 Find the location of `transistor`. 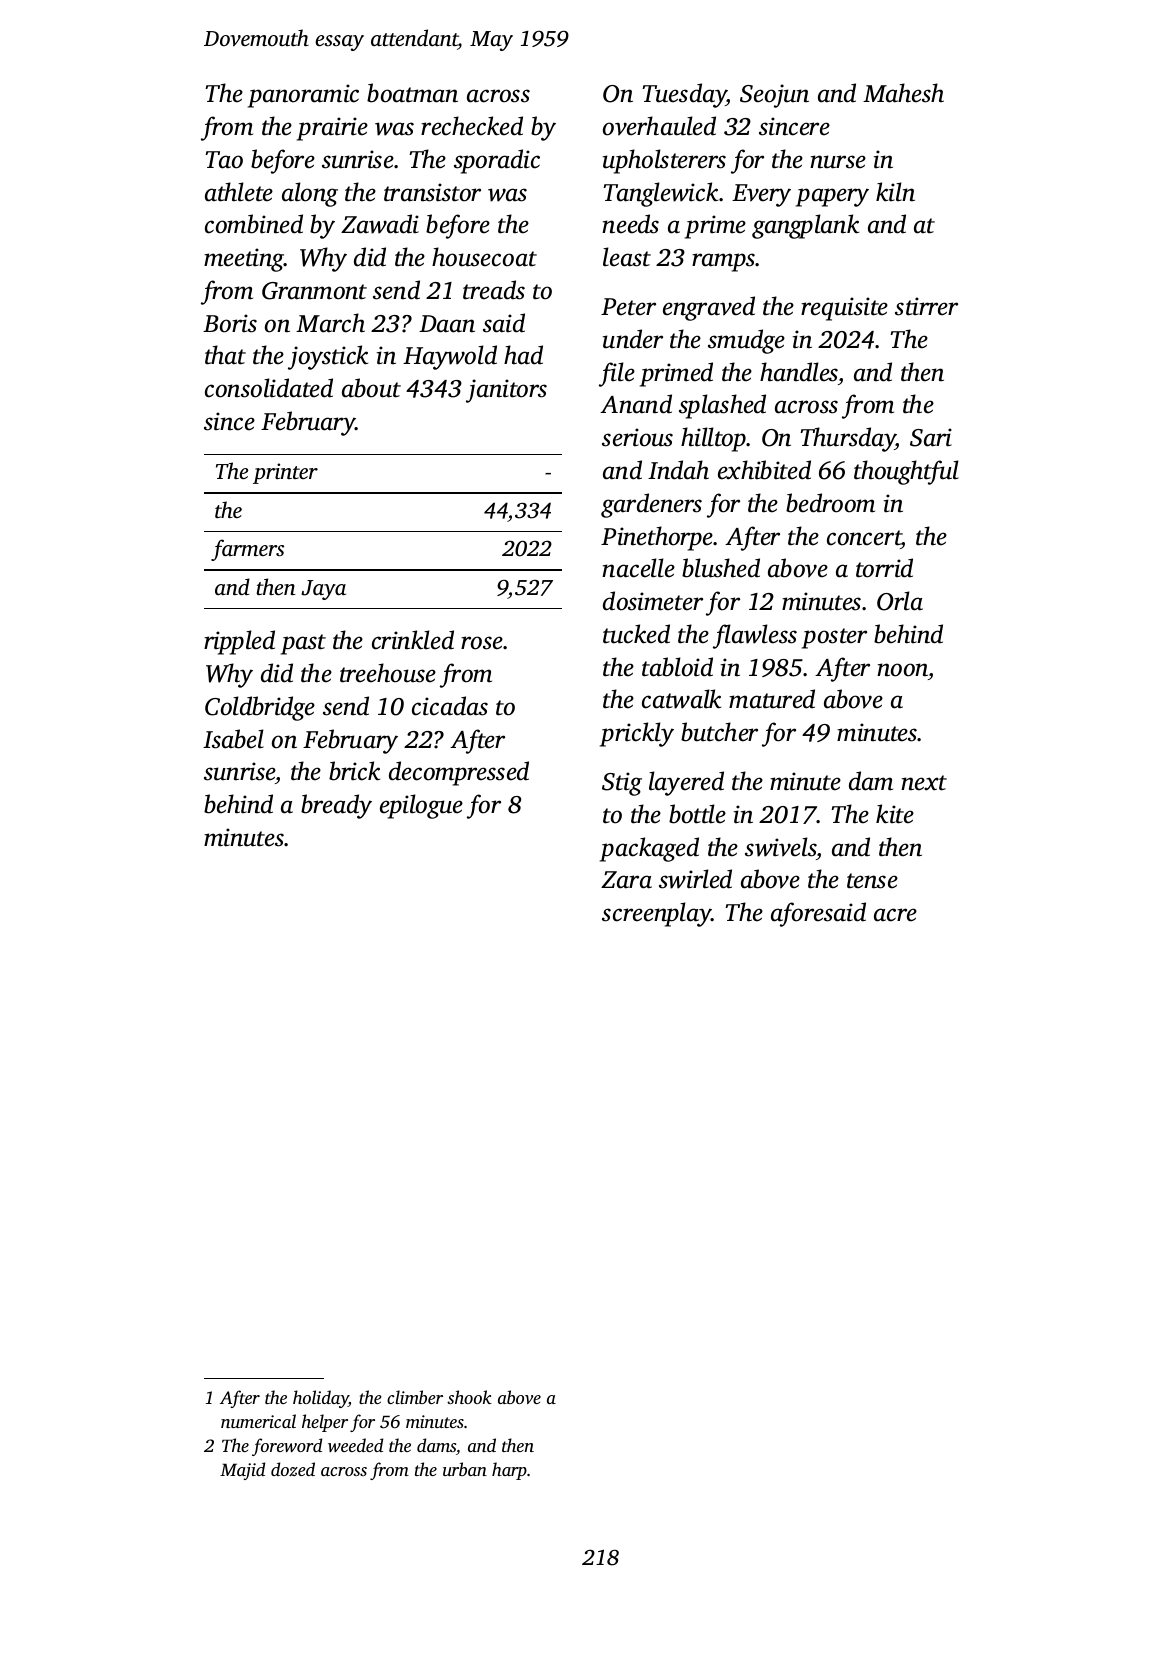

transistor is located at coordinates (432, 192).
